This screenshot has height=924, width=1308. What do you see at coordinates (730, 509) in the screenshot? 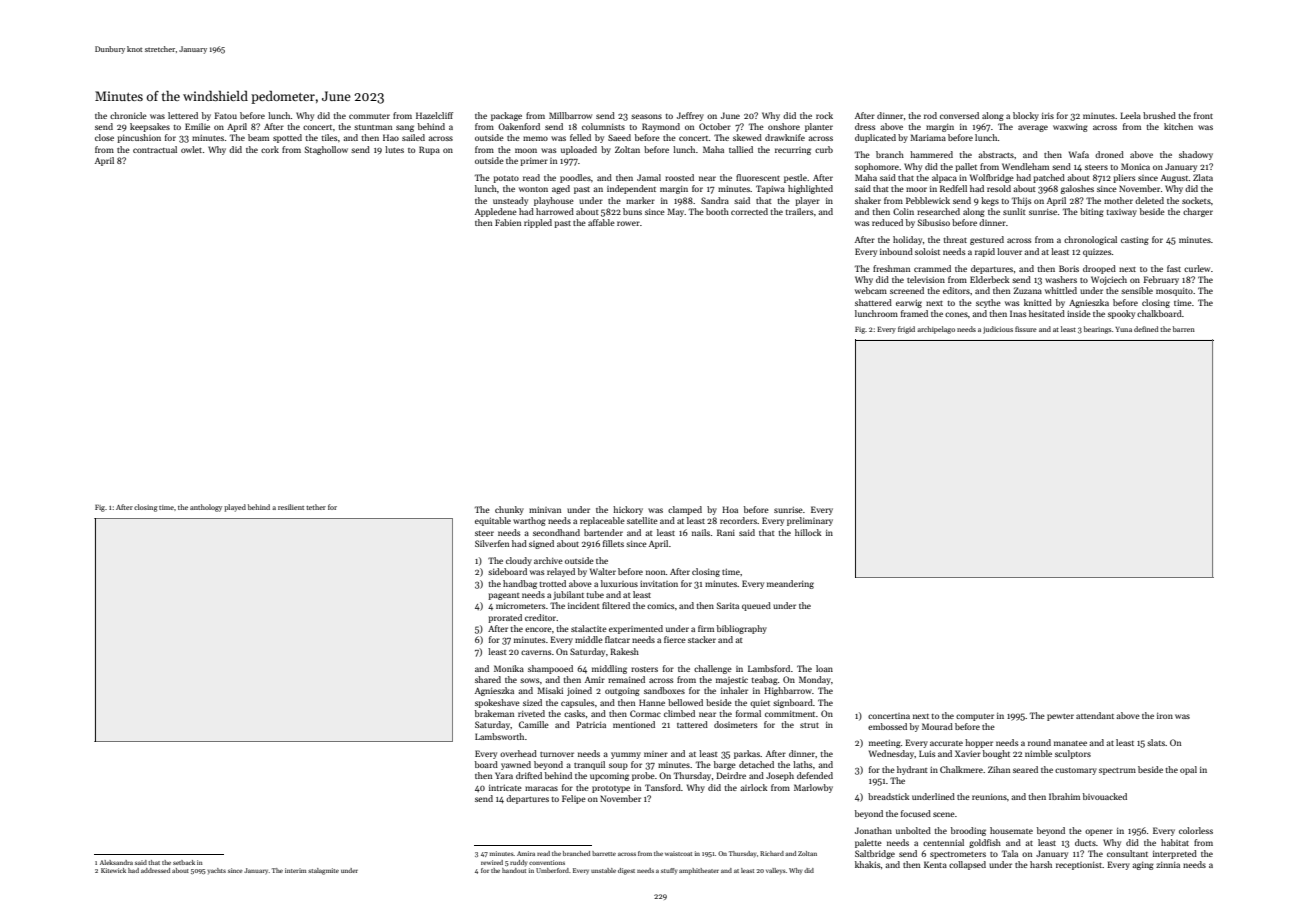
I see `Hoa` at bounding box center [730, 509].
